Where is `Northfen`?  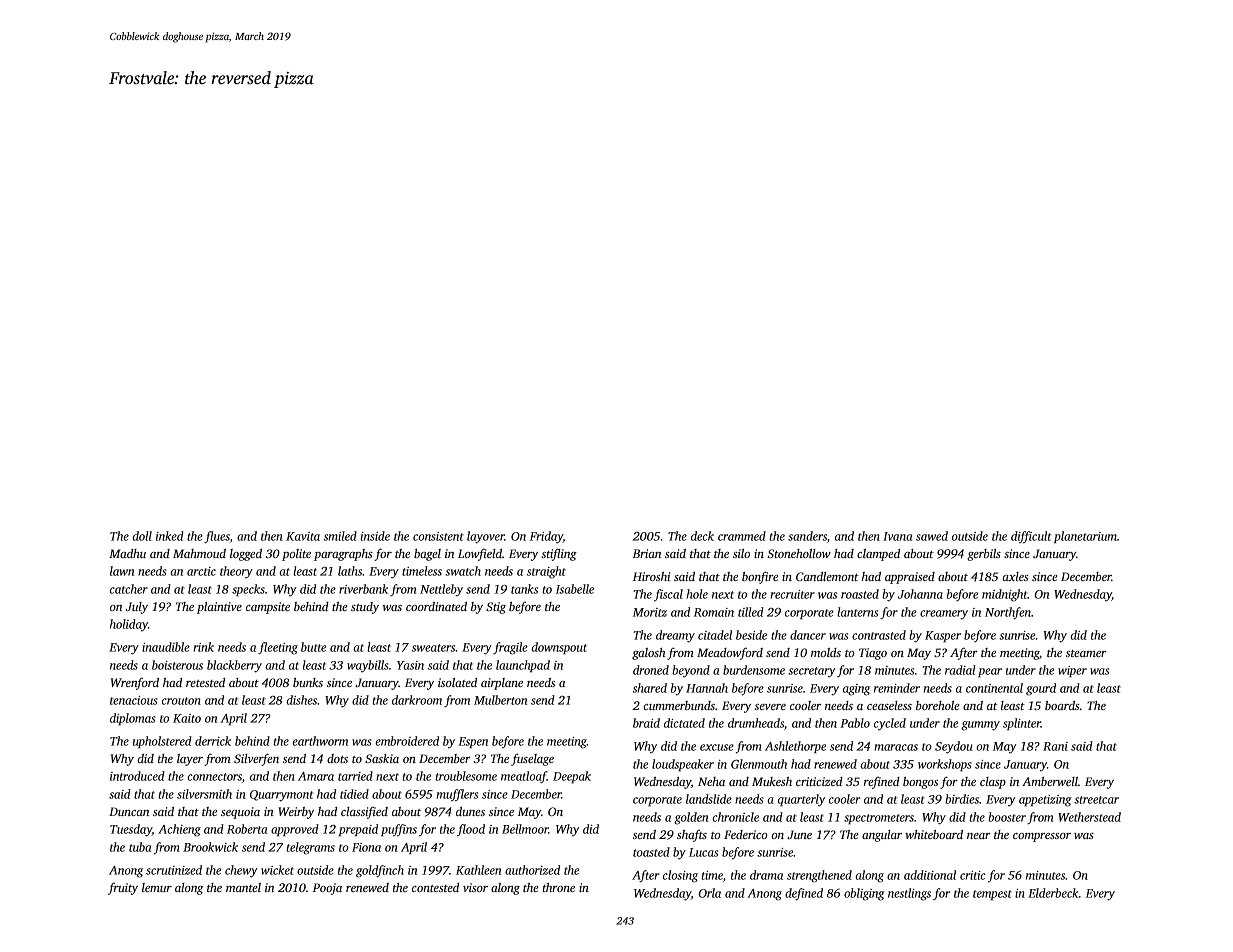
Northfen is located at coordinates (1008, 613).
